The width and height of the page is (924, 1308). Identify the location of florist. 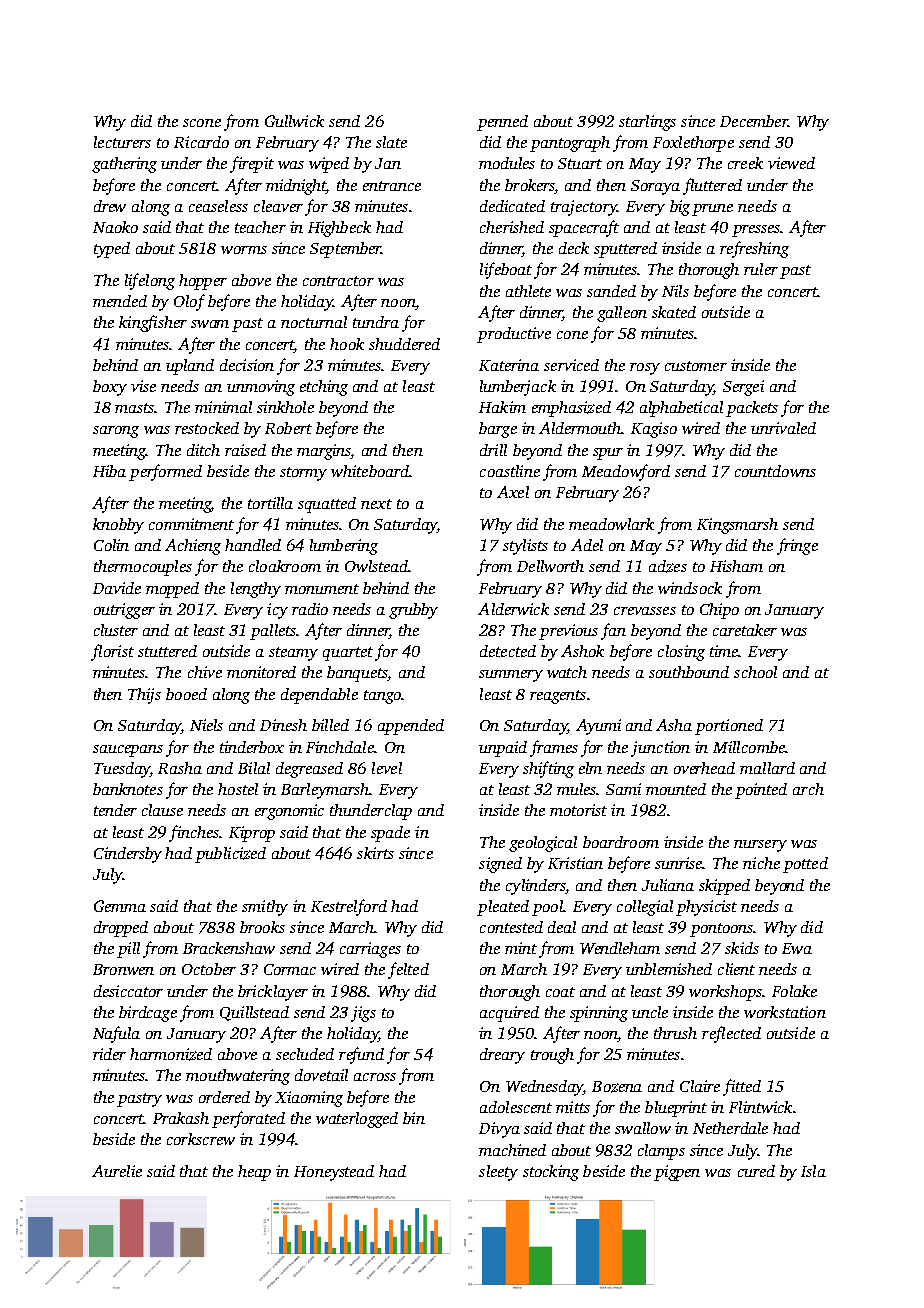
(112, 652).
